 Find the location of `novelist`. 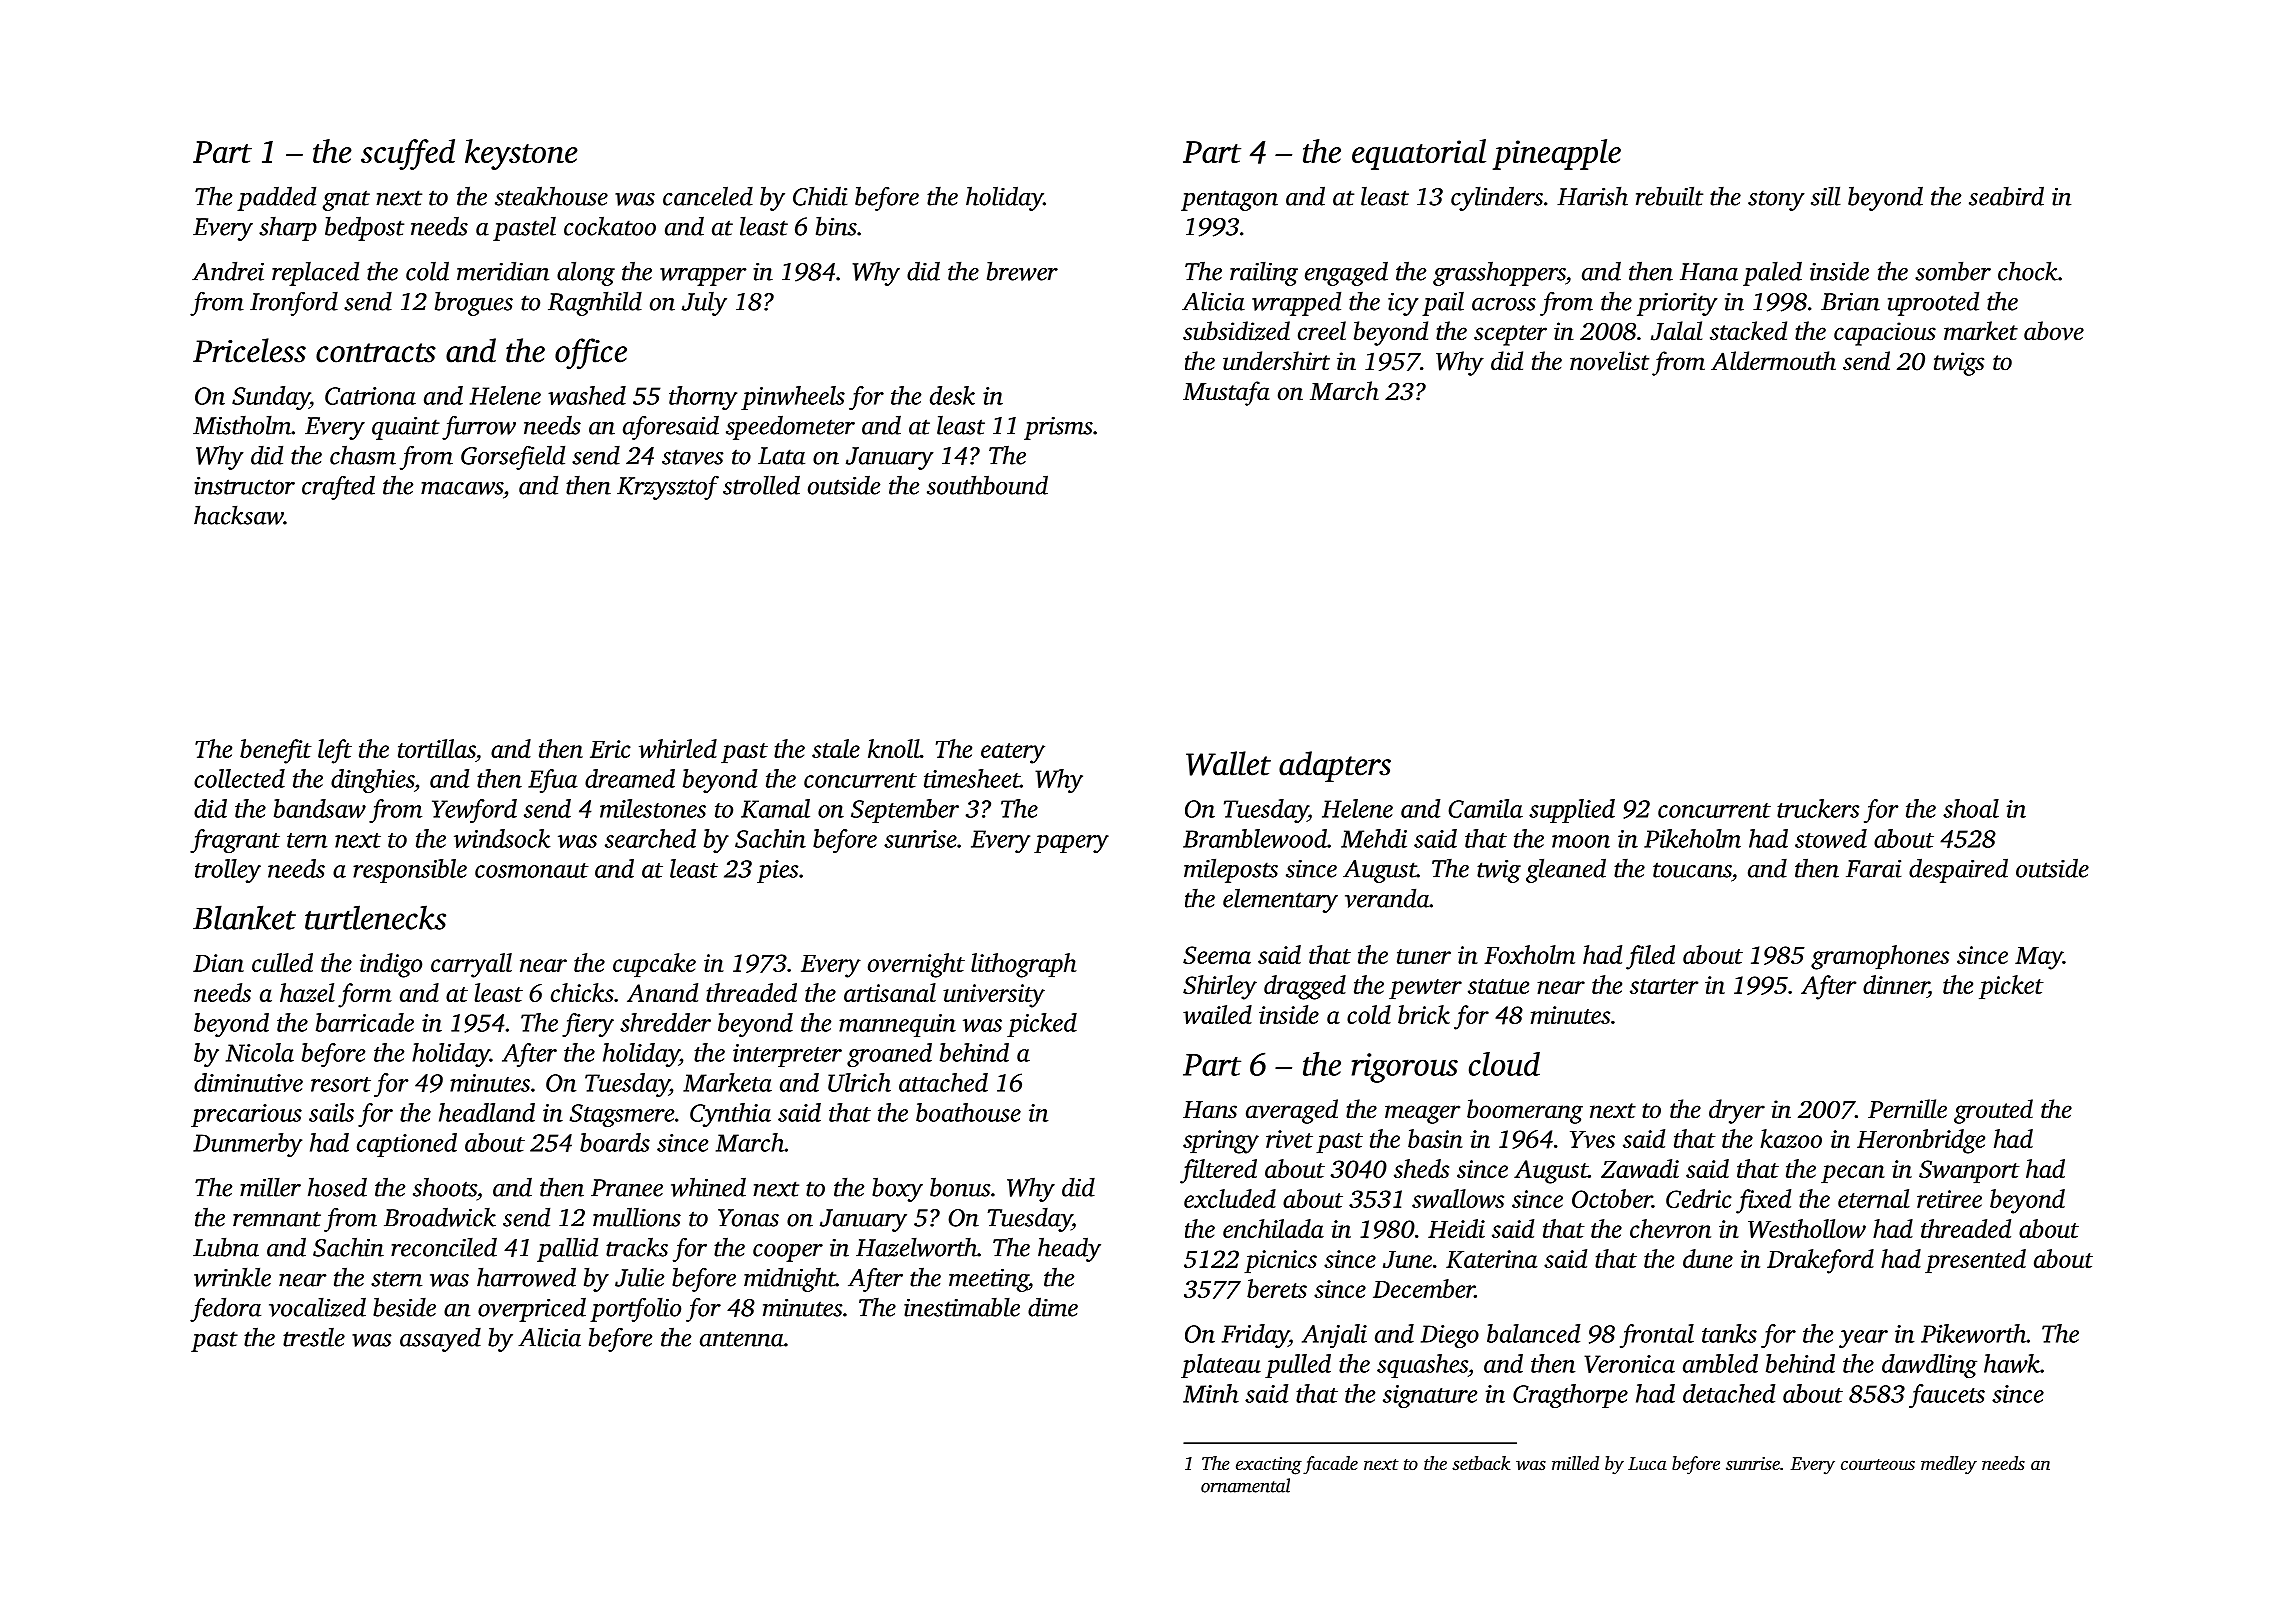

novelist is located at coordinates (1609, 361).
